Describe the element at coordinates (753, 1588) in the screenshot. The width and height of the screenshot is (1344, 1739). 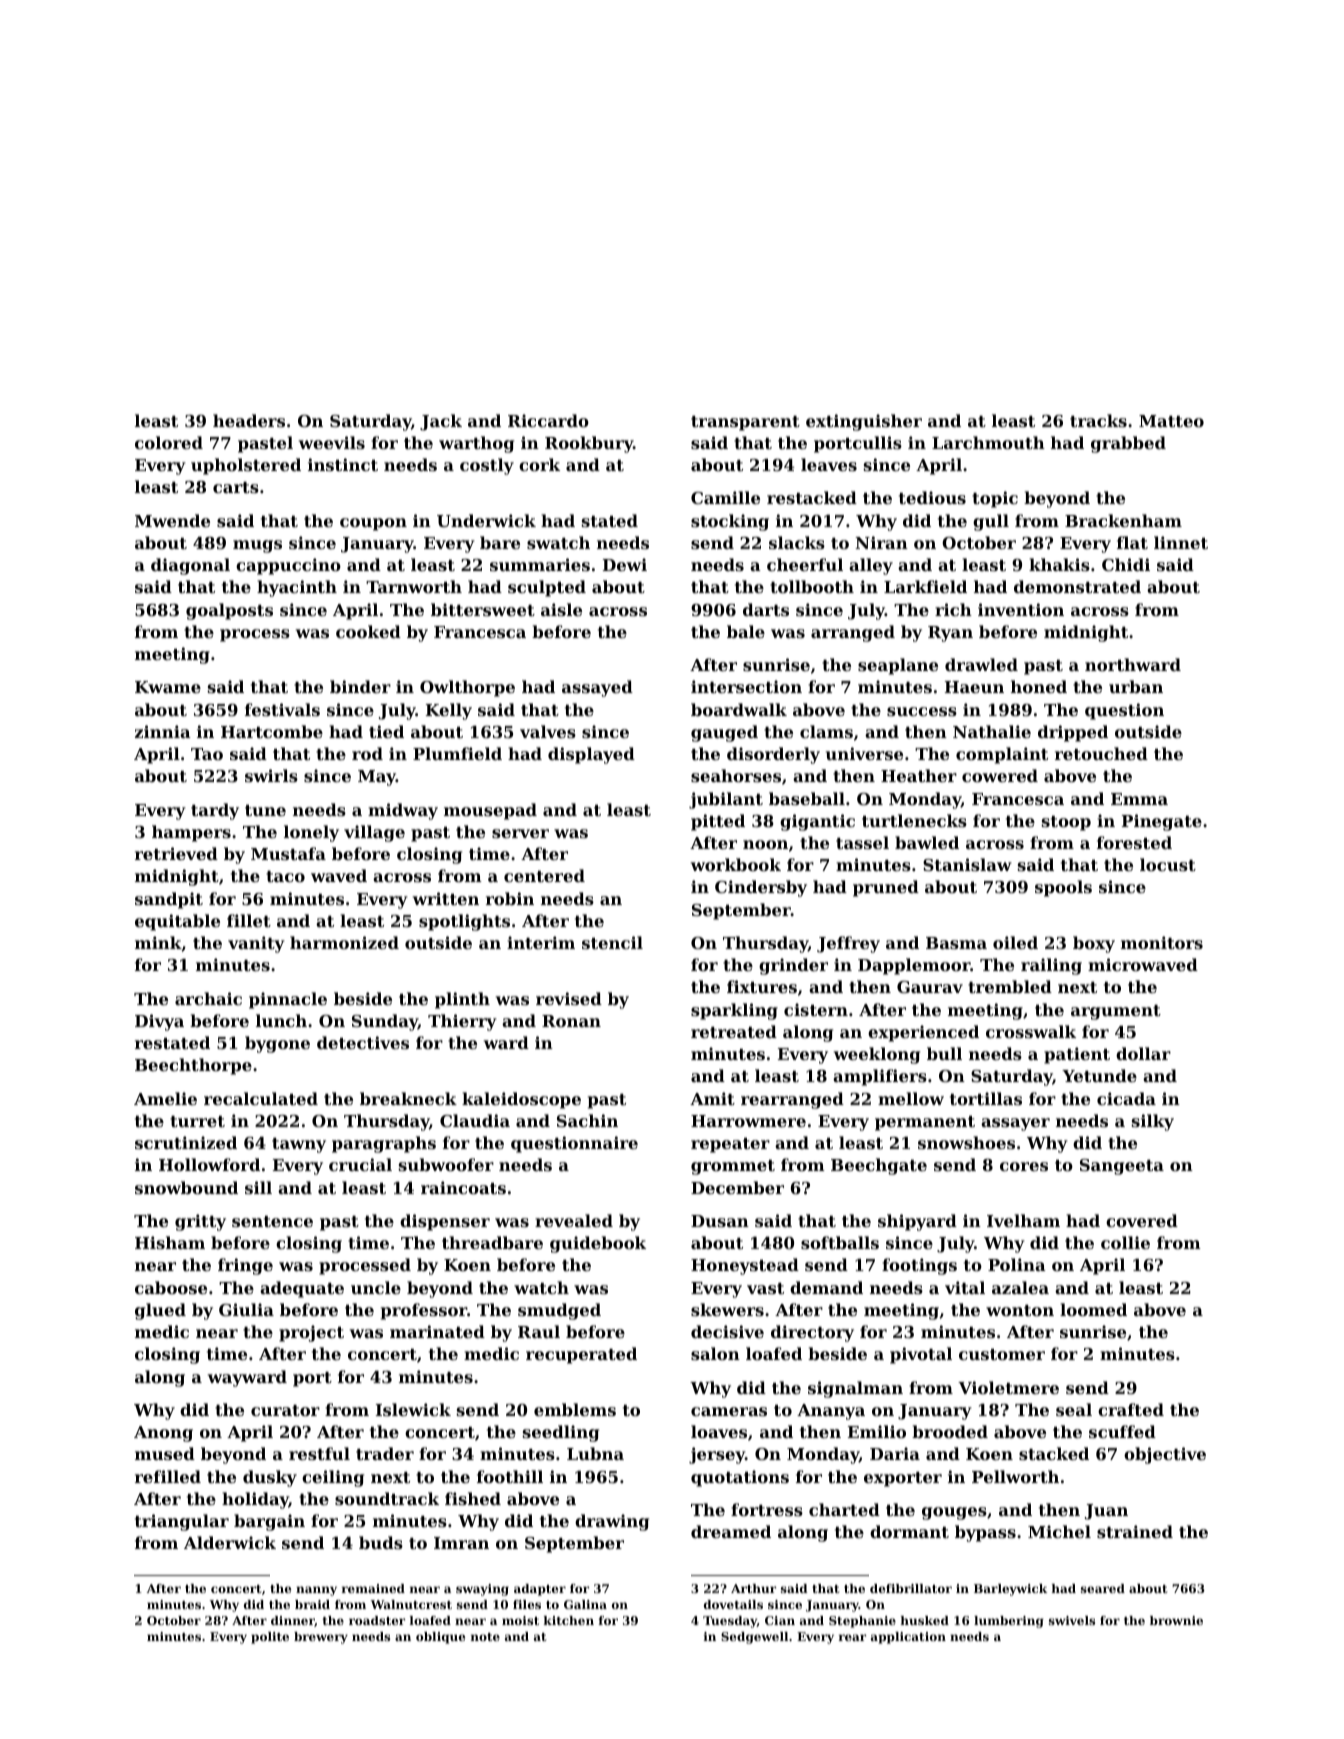
I see `Arthur` at that location.
